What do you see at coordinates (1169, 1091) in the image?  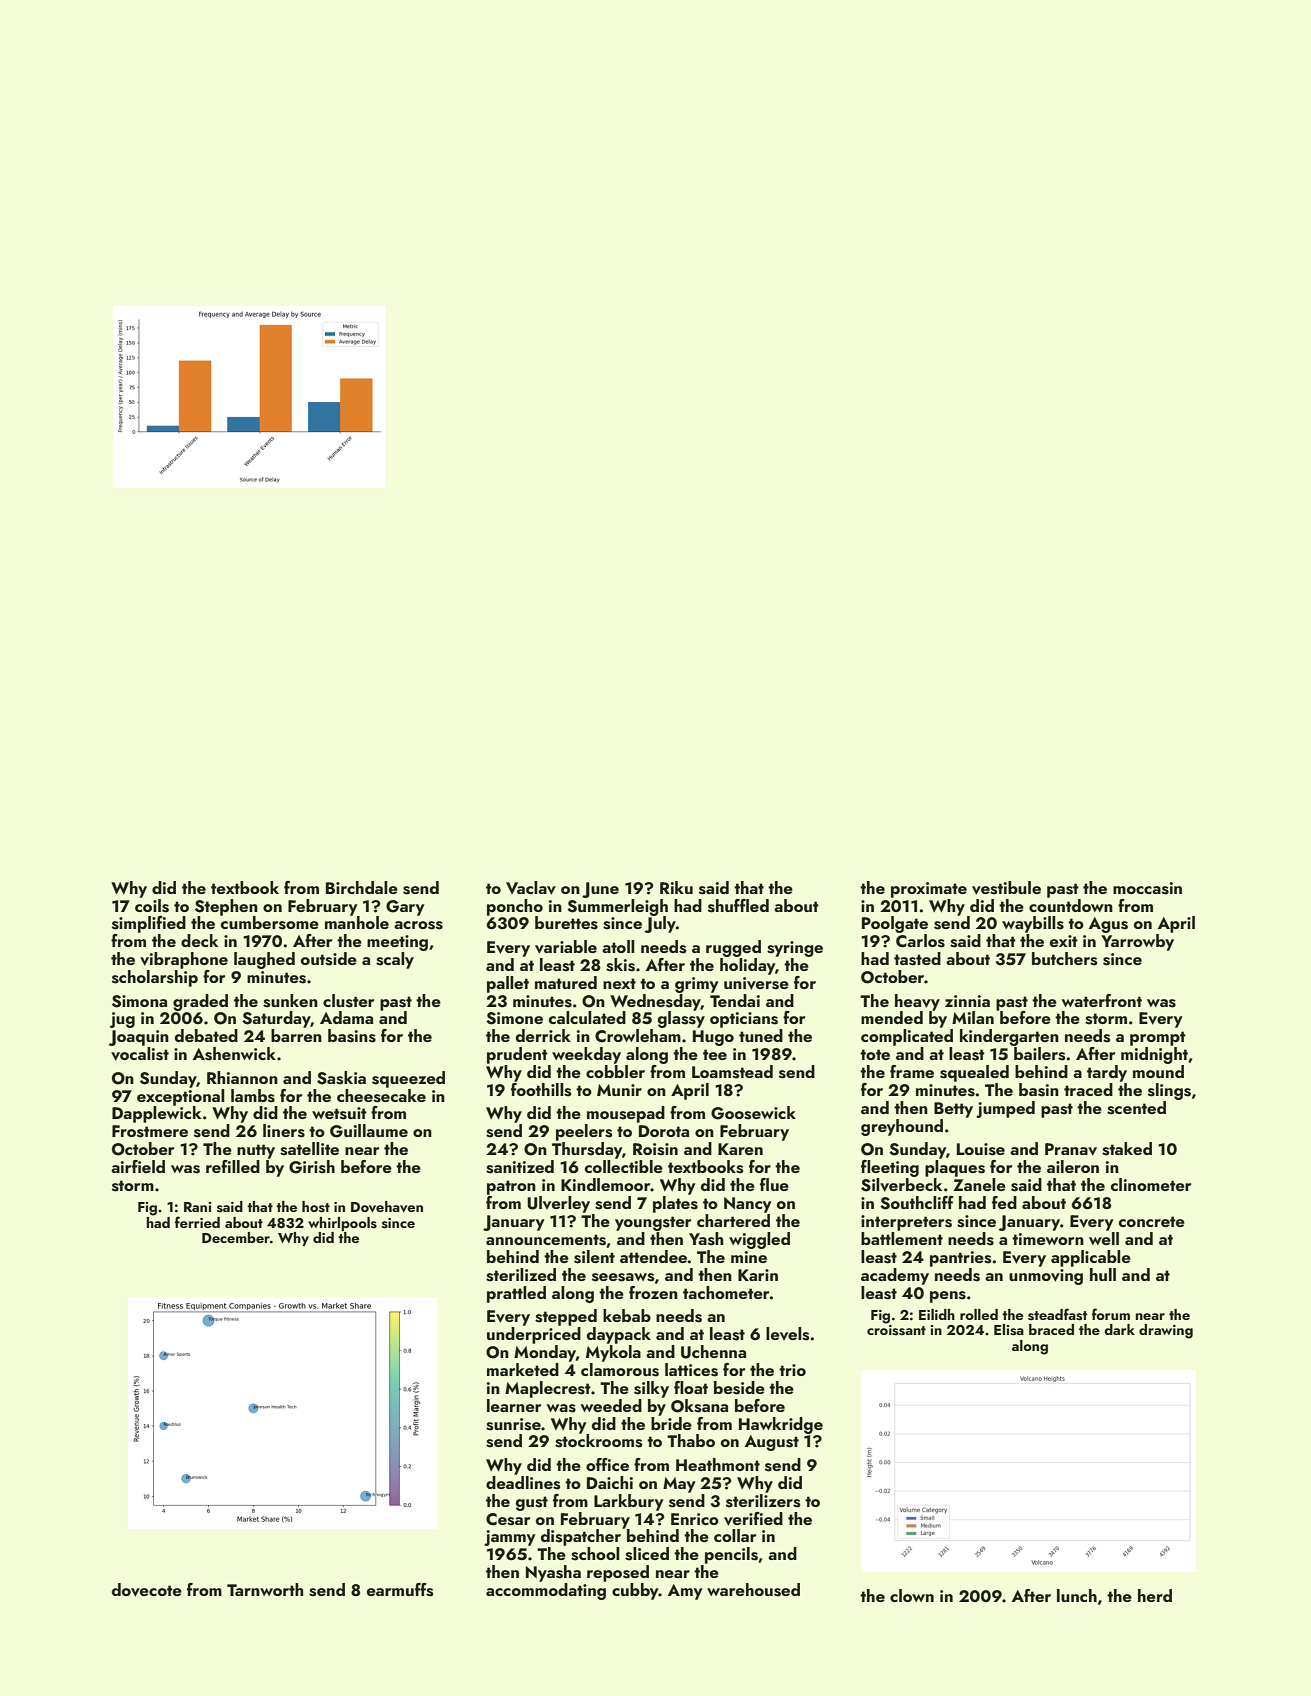 I see `slings` at bounding box center [1169, 1091].
